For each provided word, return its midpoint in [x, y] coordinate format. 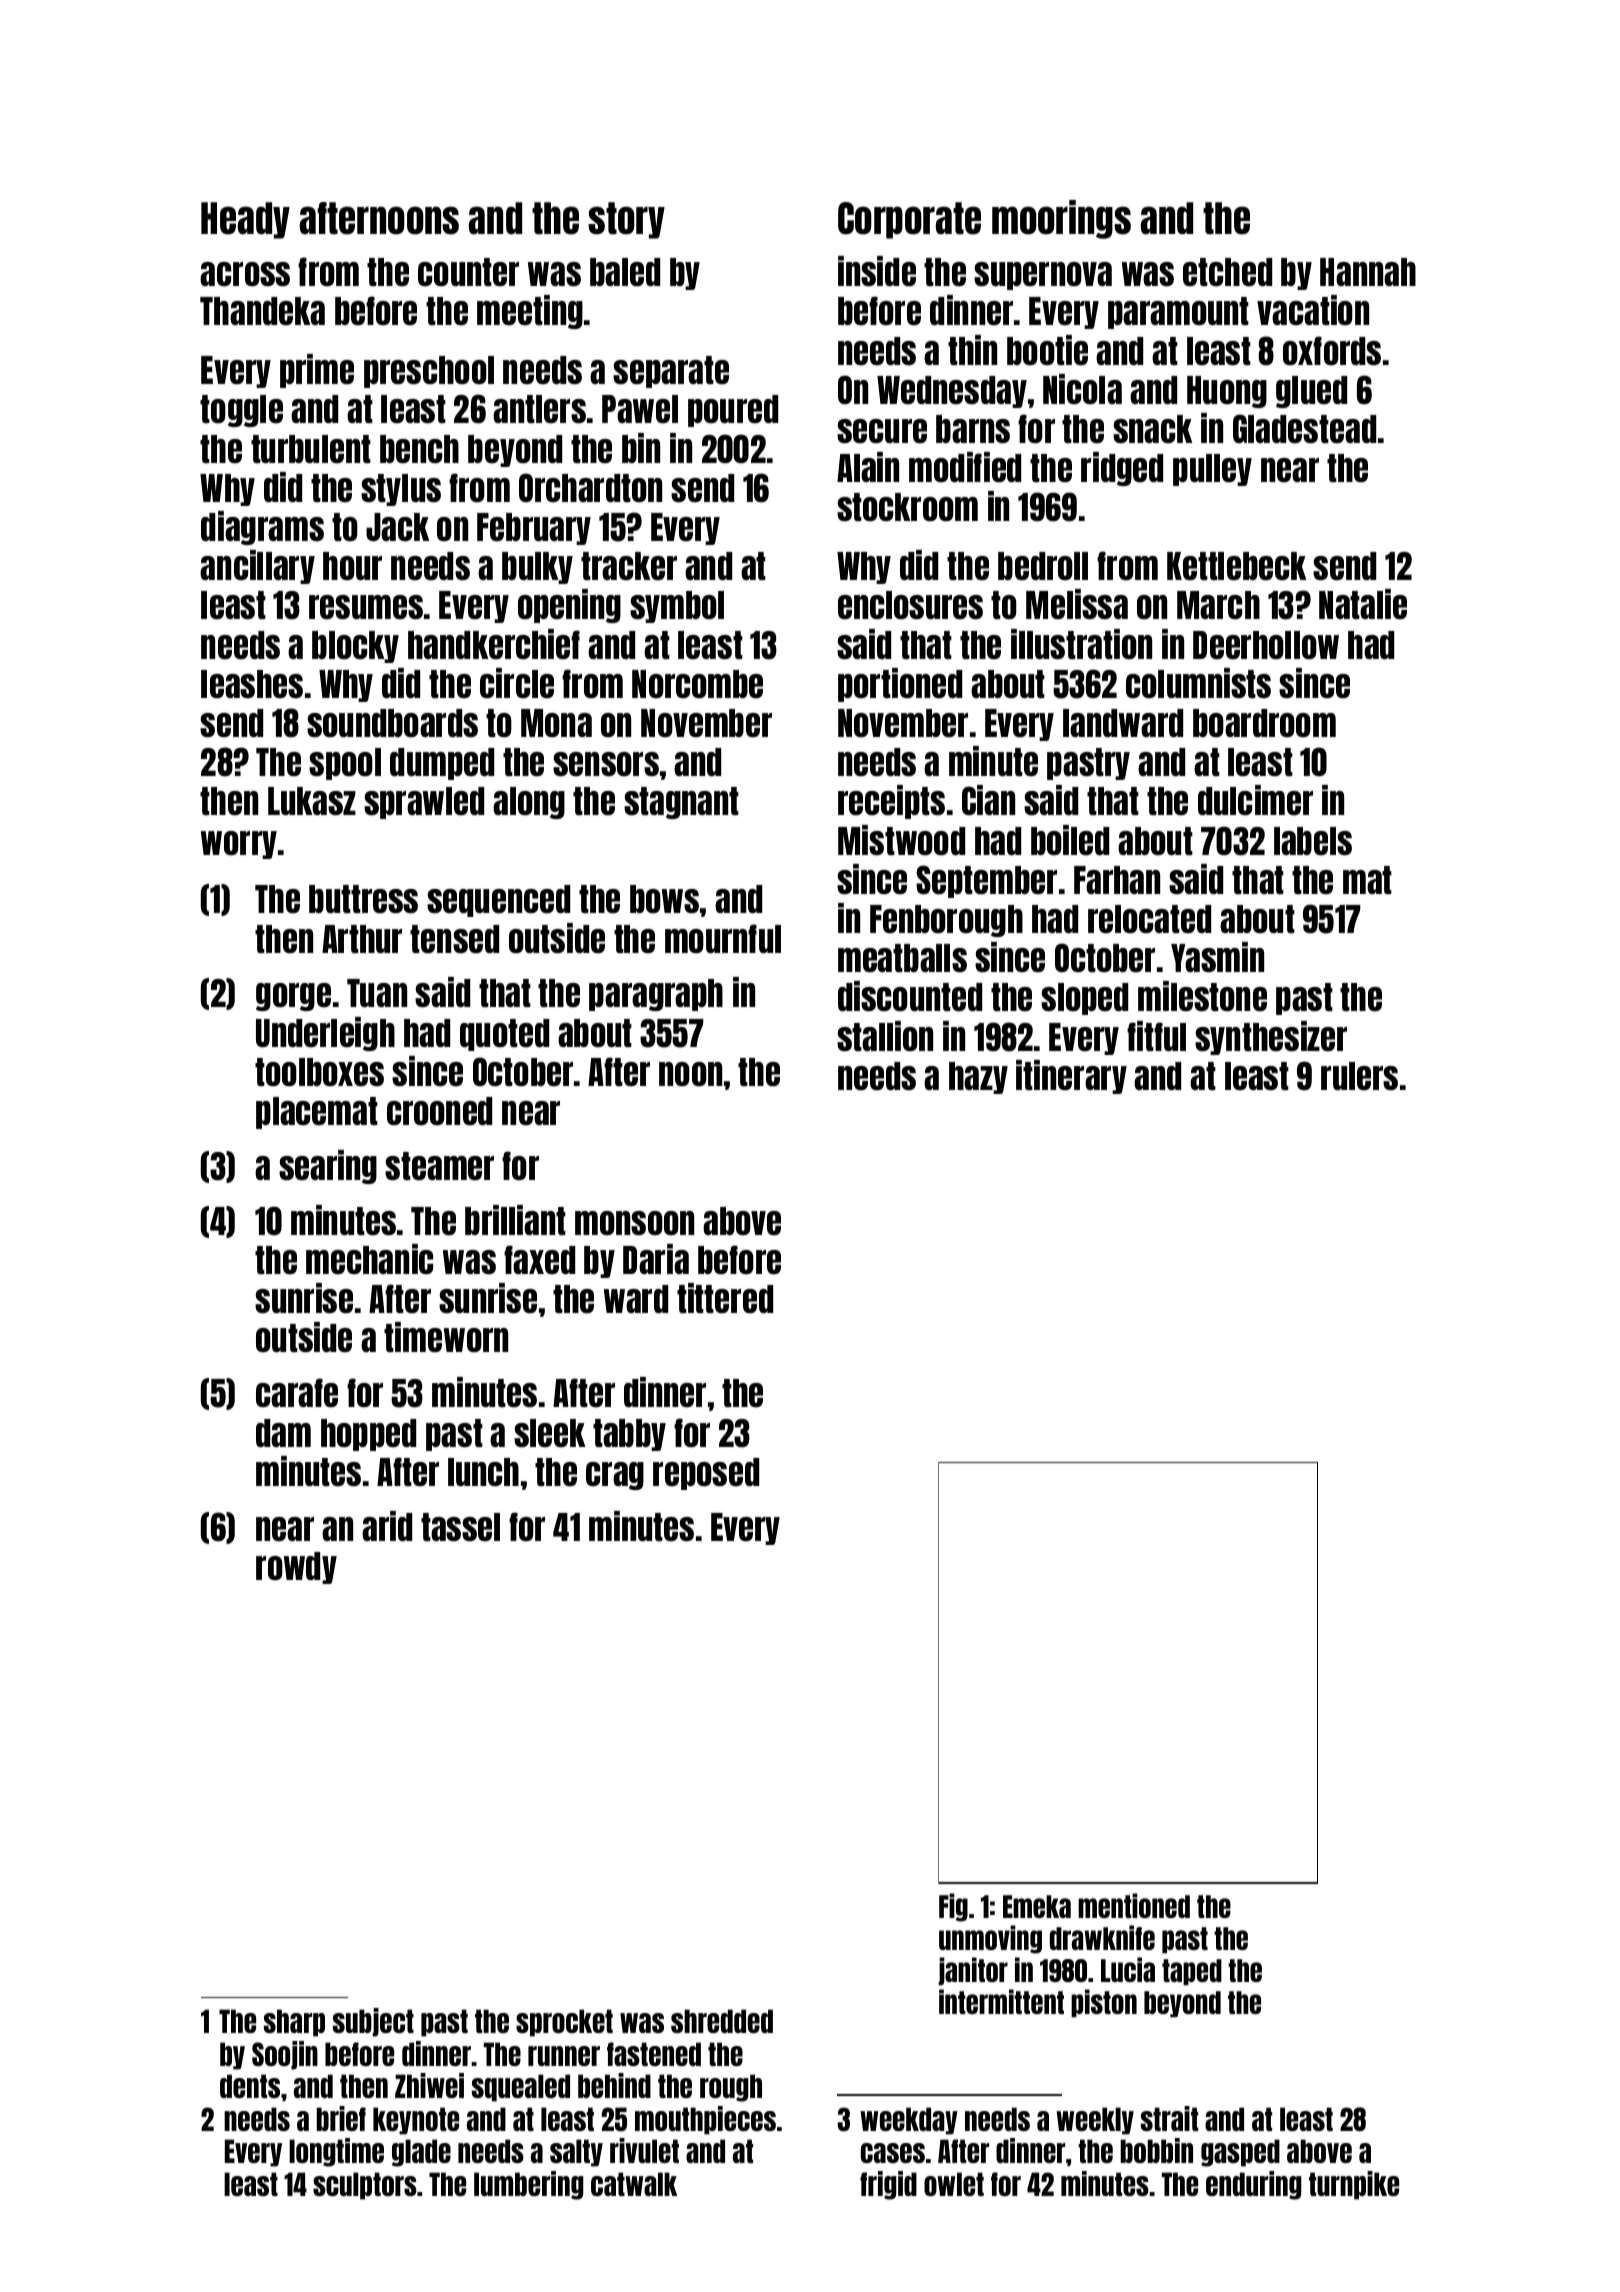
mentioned [1134, 1905]
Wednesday [952, 392]
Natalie [1363, 604]
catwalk [634, 2184]
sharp [294, 2023]
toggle [241, 411]
